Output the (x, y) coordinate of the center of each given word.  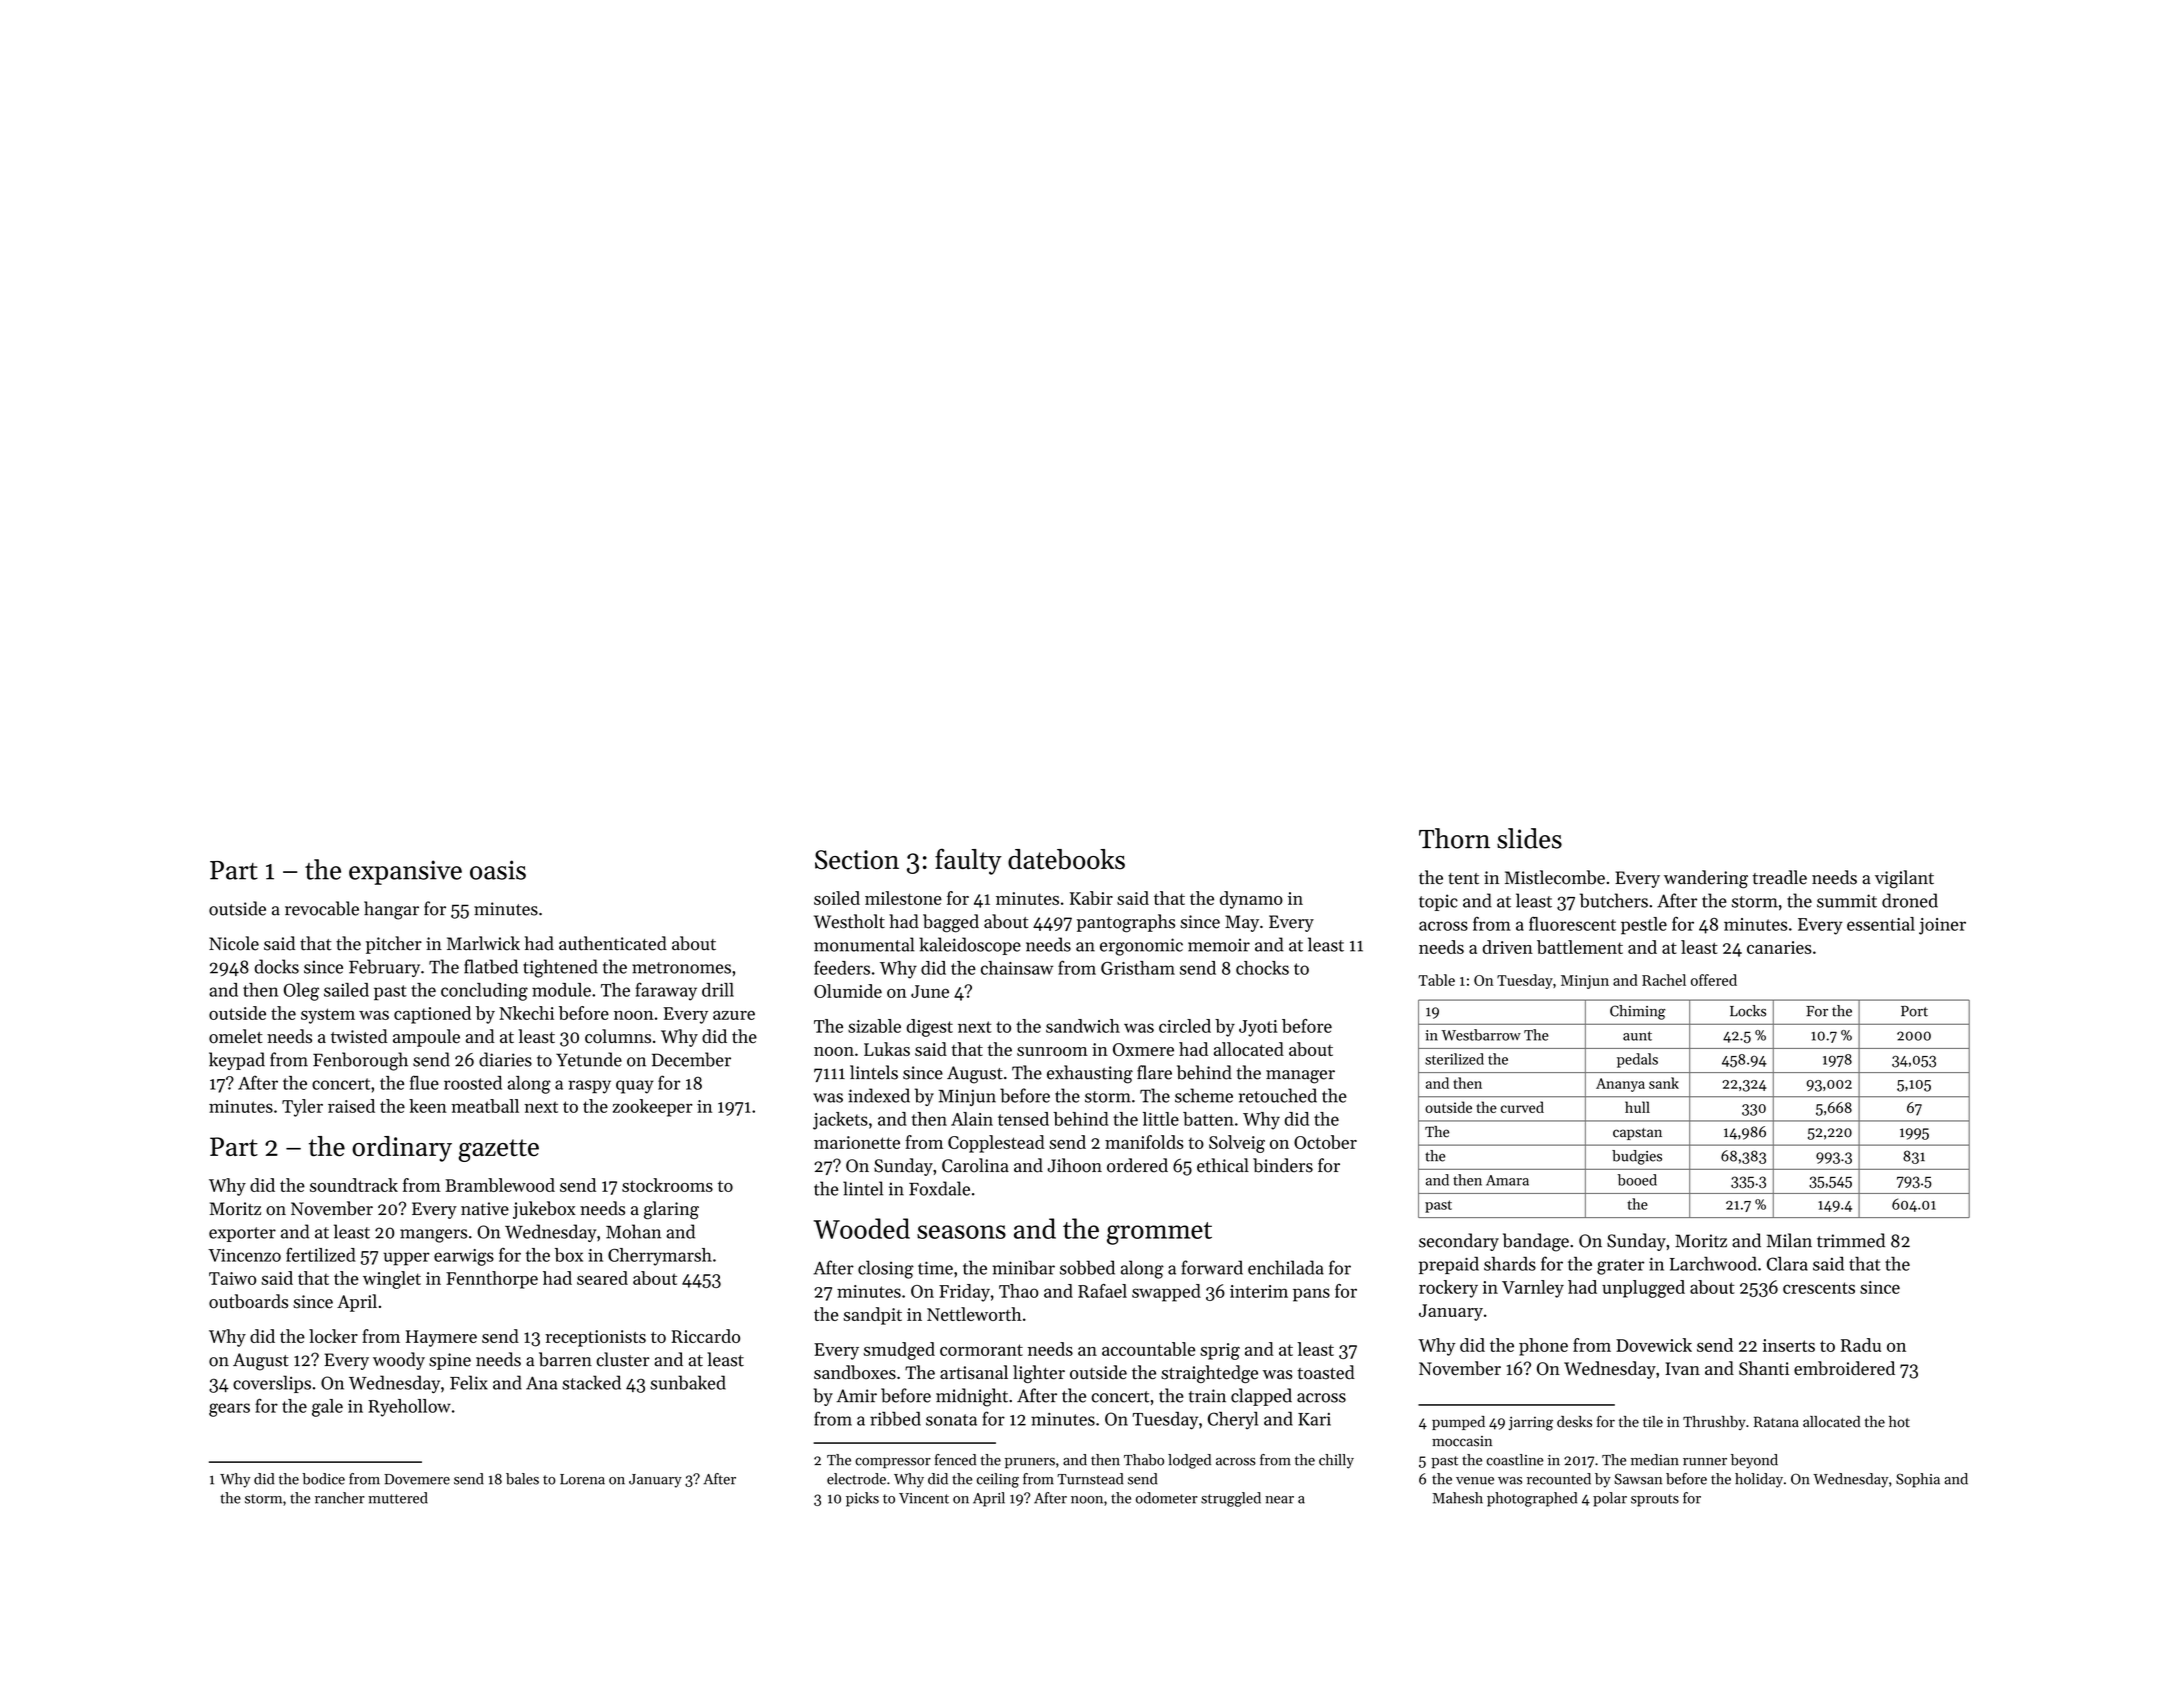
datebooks (1066, 859)
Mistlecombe (1555, 877)
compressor (893, 1463)
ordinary (402, 1149)
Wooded (861, 1228)
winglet (392, 1280)
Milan (1789, 1240)
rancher (340, 1498)
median (1655, 1460)
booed (1637, 1180)
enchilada (1286, 1267)
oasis (498, 870)
